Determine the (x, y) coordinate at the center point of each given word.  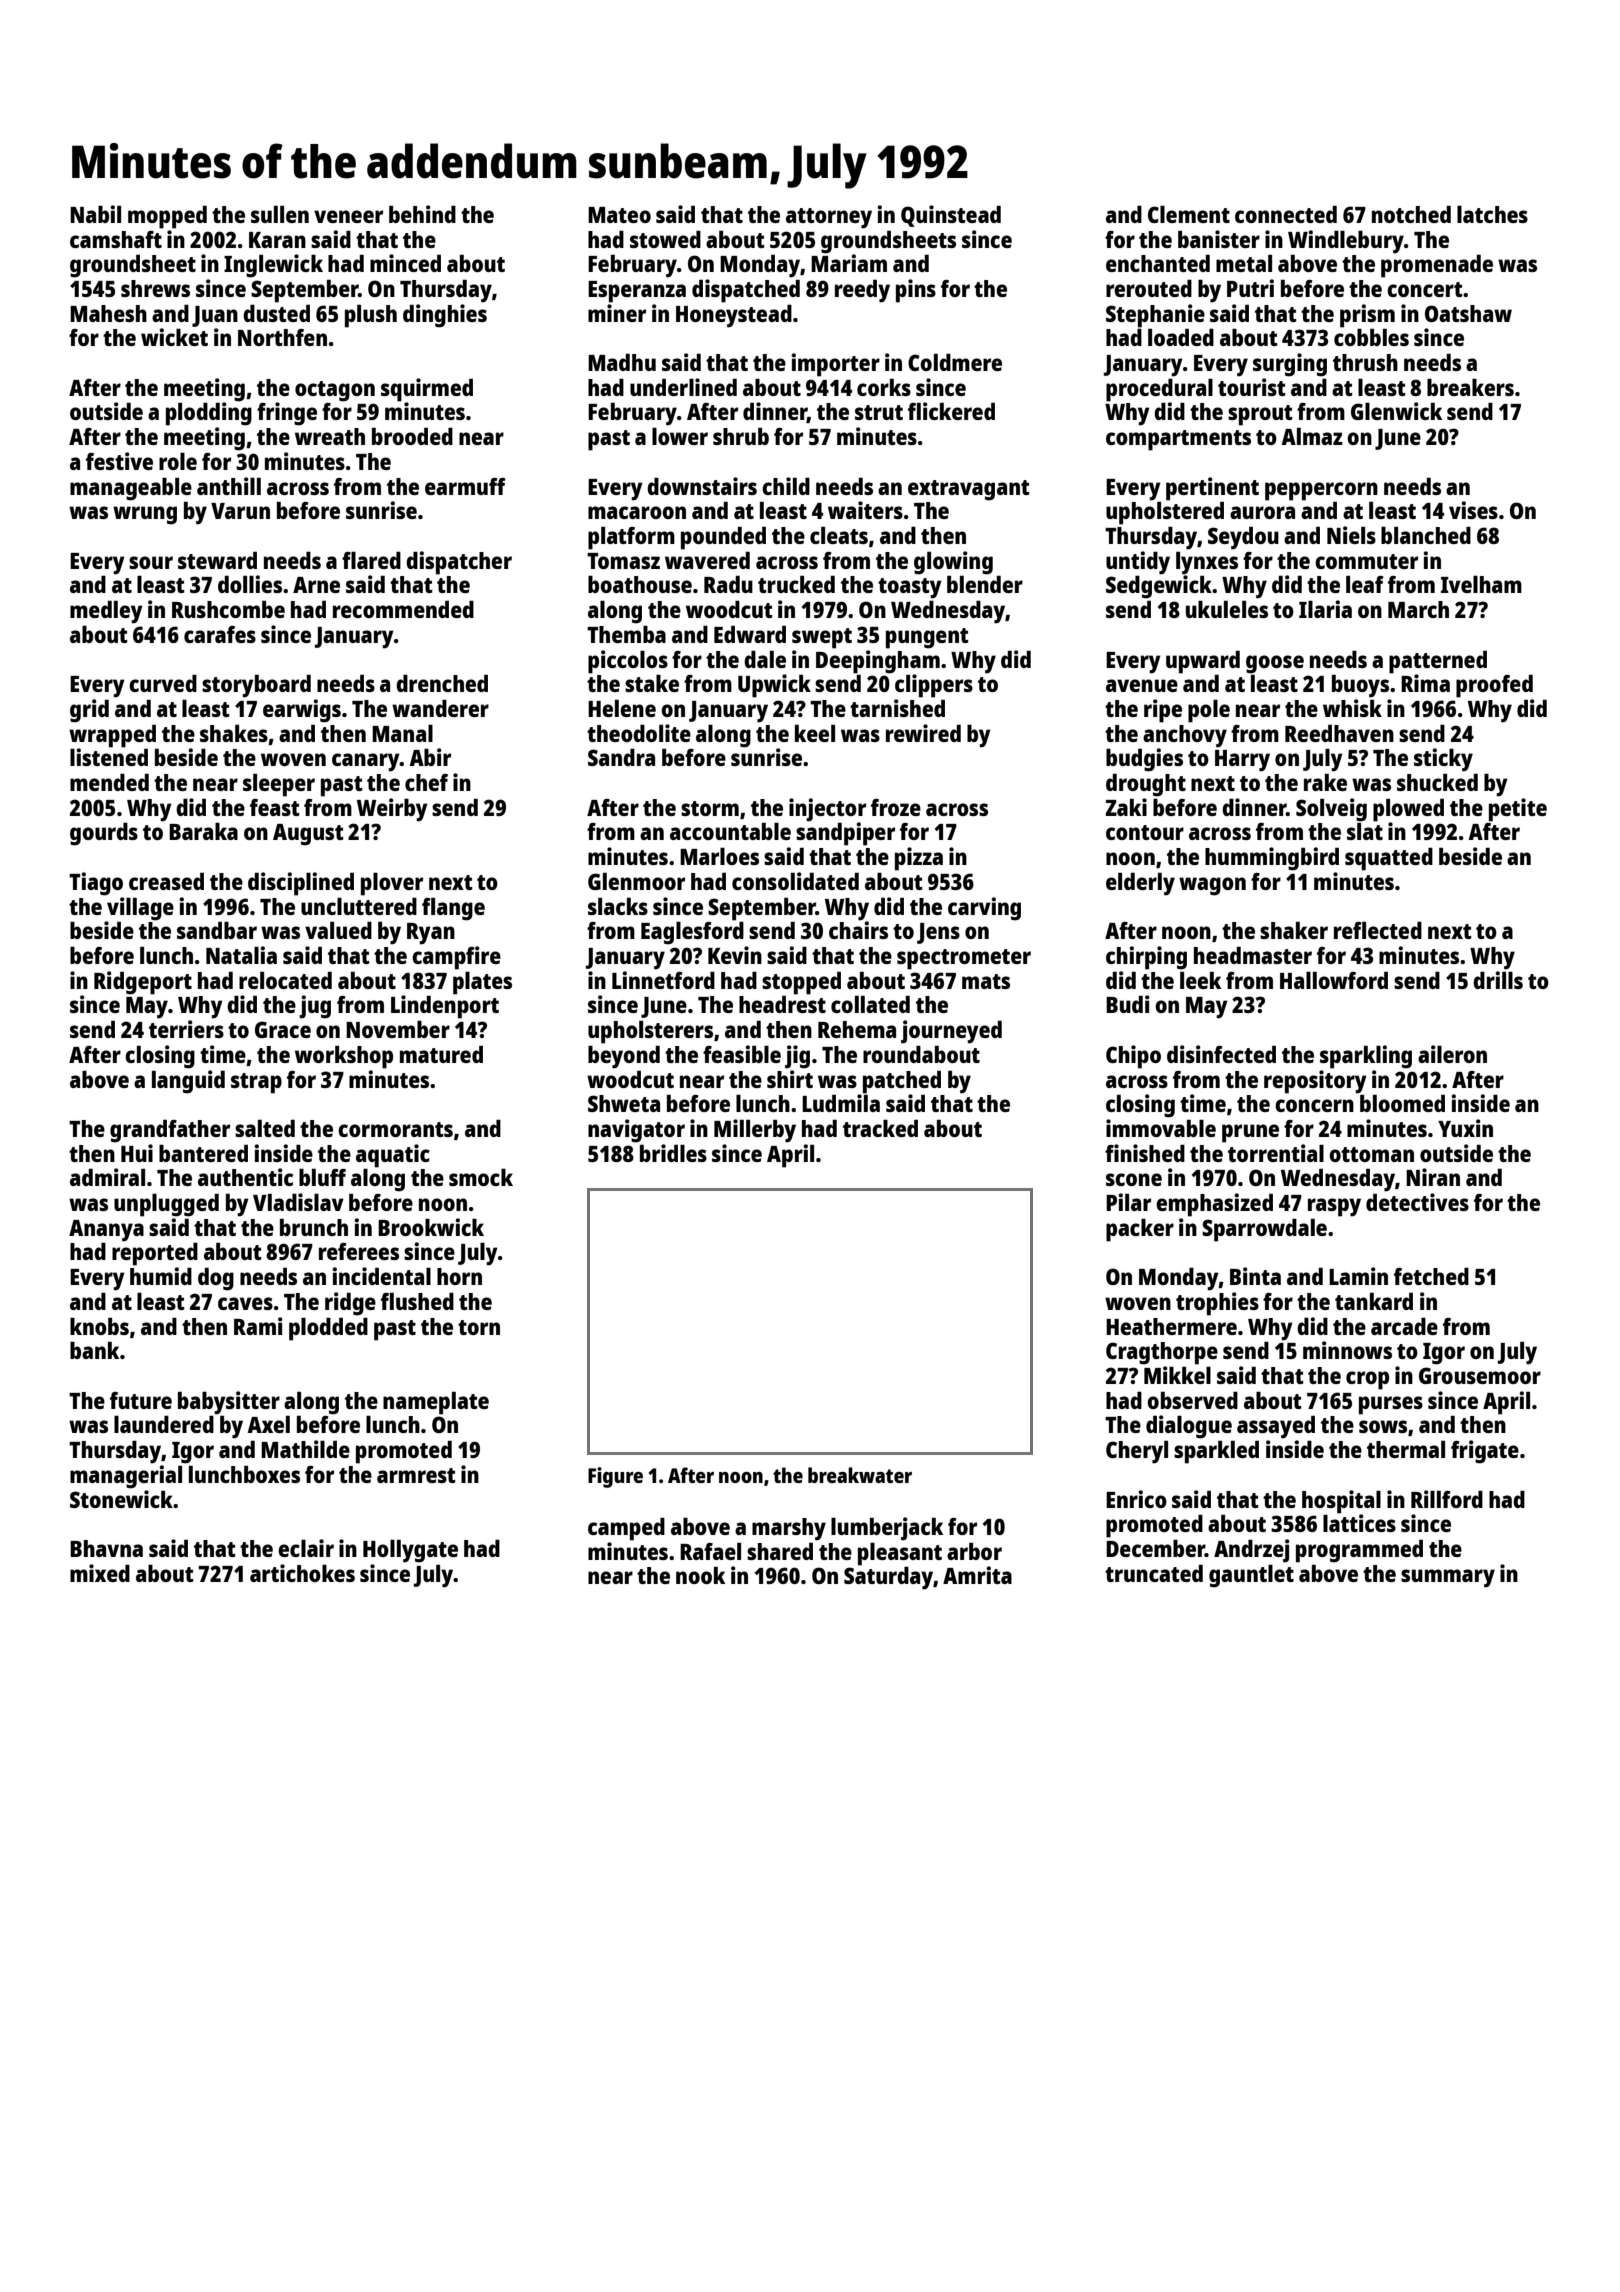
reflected (1378, 930)
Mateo (619, 215)
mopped (167, 217)
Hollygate (410, 1551)
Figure (615, 1477)
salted (265, 1128)
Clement (1189, 214)
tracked (880, 1128)
